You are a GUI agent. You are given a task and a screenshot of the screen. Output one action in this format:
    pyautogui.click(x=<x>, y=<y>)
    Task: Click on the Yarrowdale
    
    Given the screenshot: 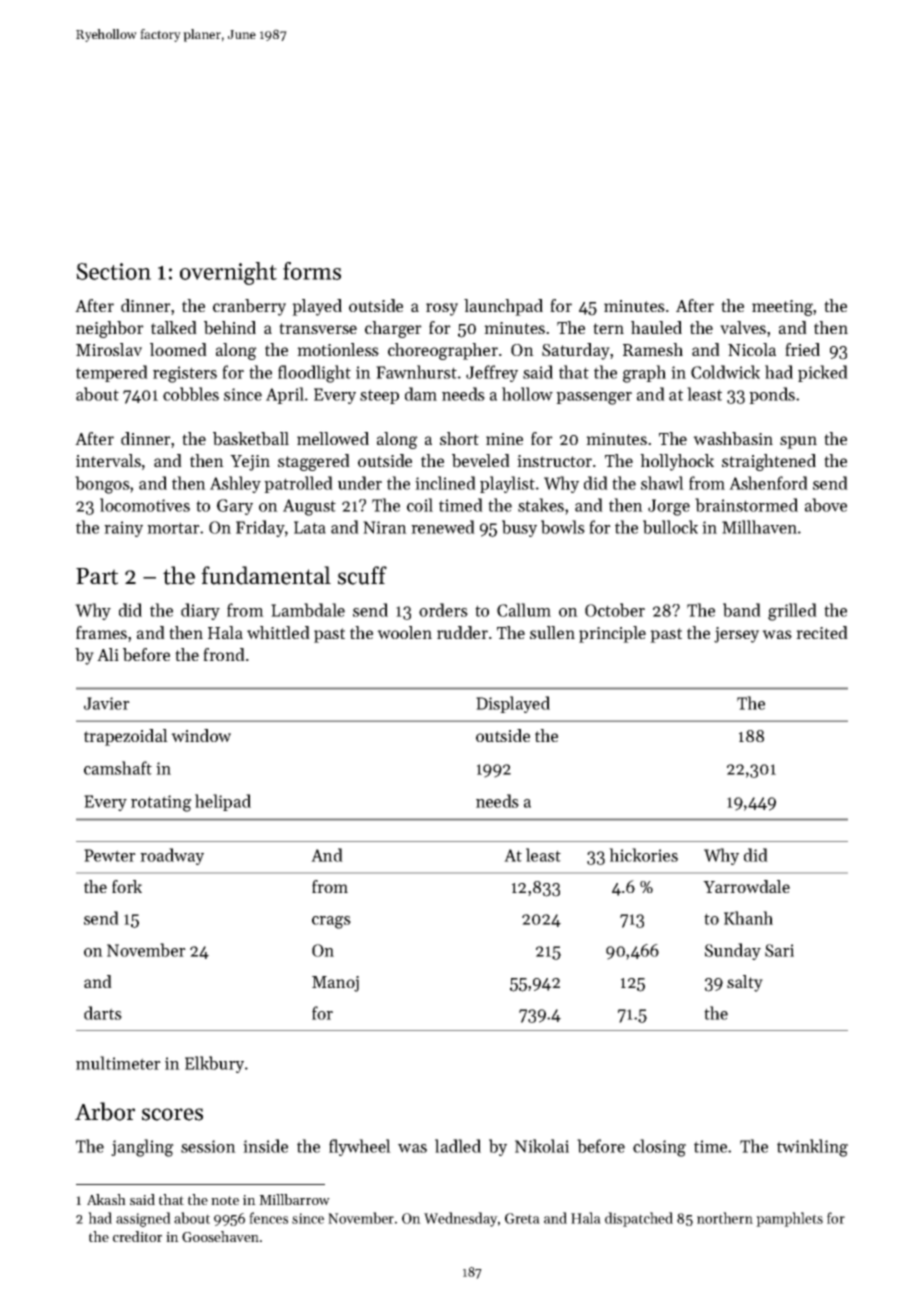 What is the action you would take?
    pyautogui.click(x=746, y=886)
